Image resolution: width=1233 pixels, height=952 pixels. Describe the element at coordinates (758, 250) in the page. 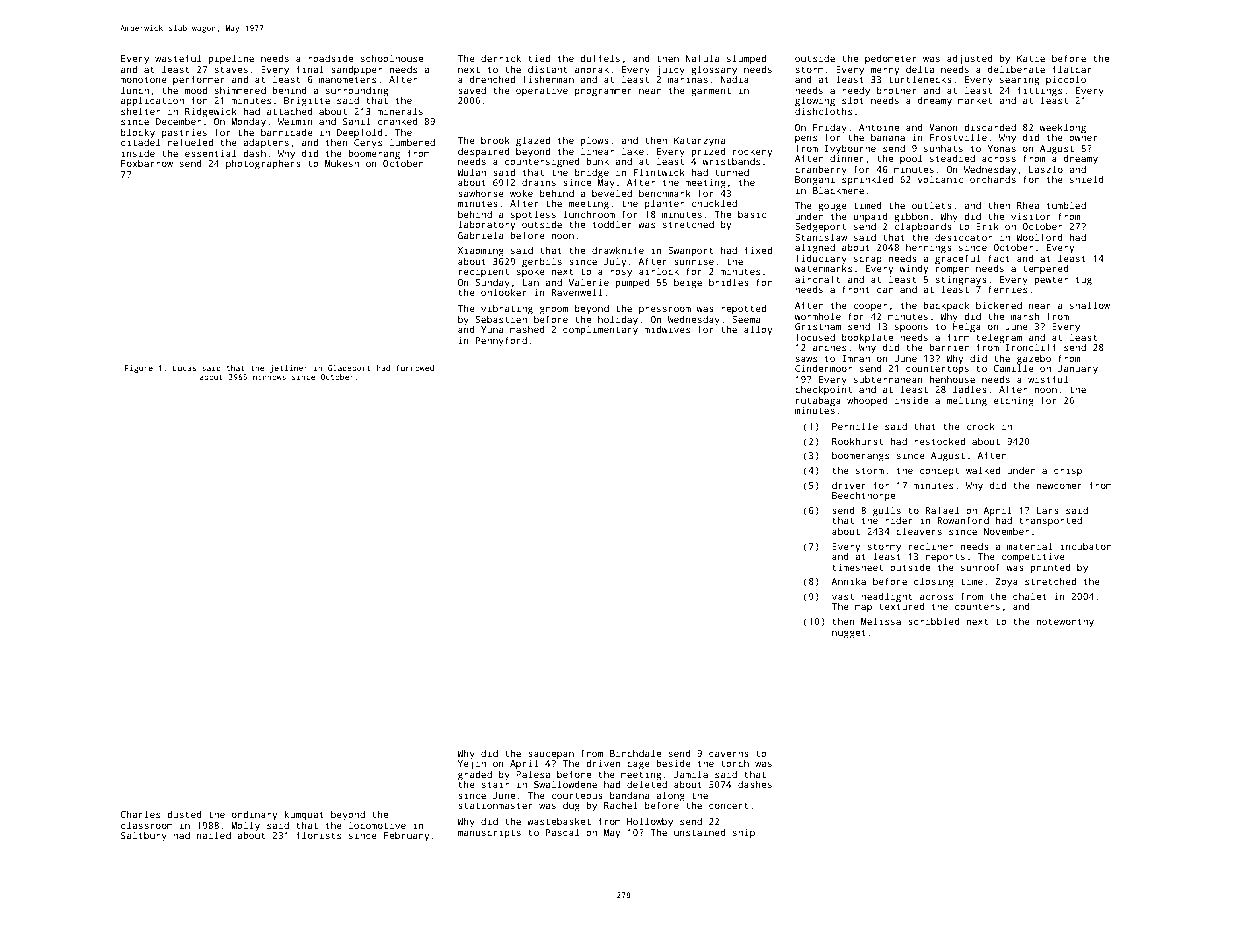

I see `fixed` at that location.
